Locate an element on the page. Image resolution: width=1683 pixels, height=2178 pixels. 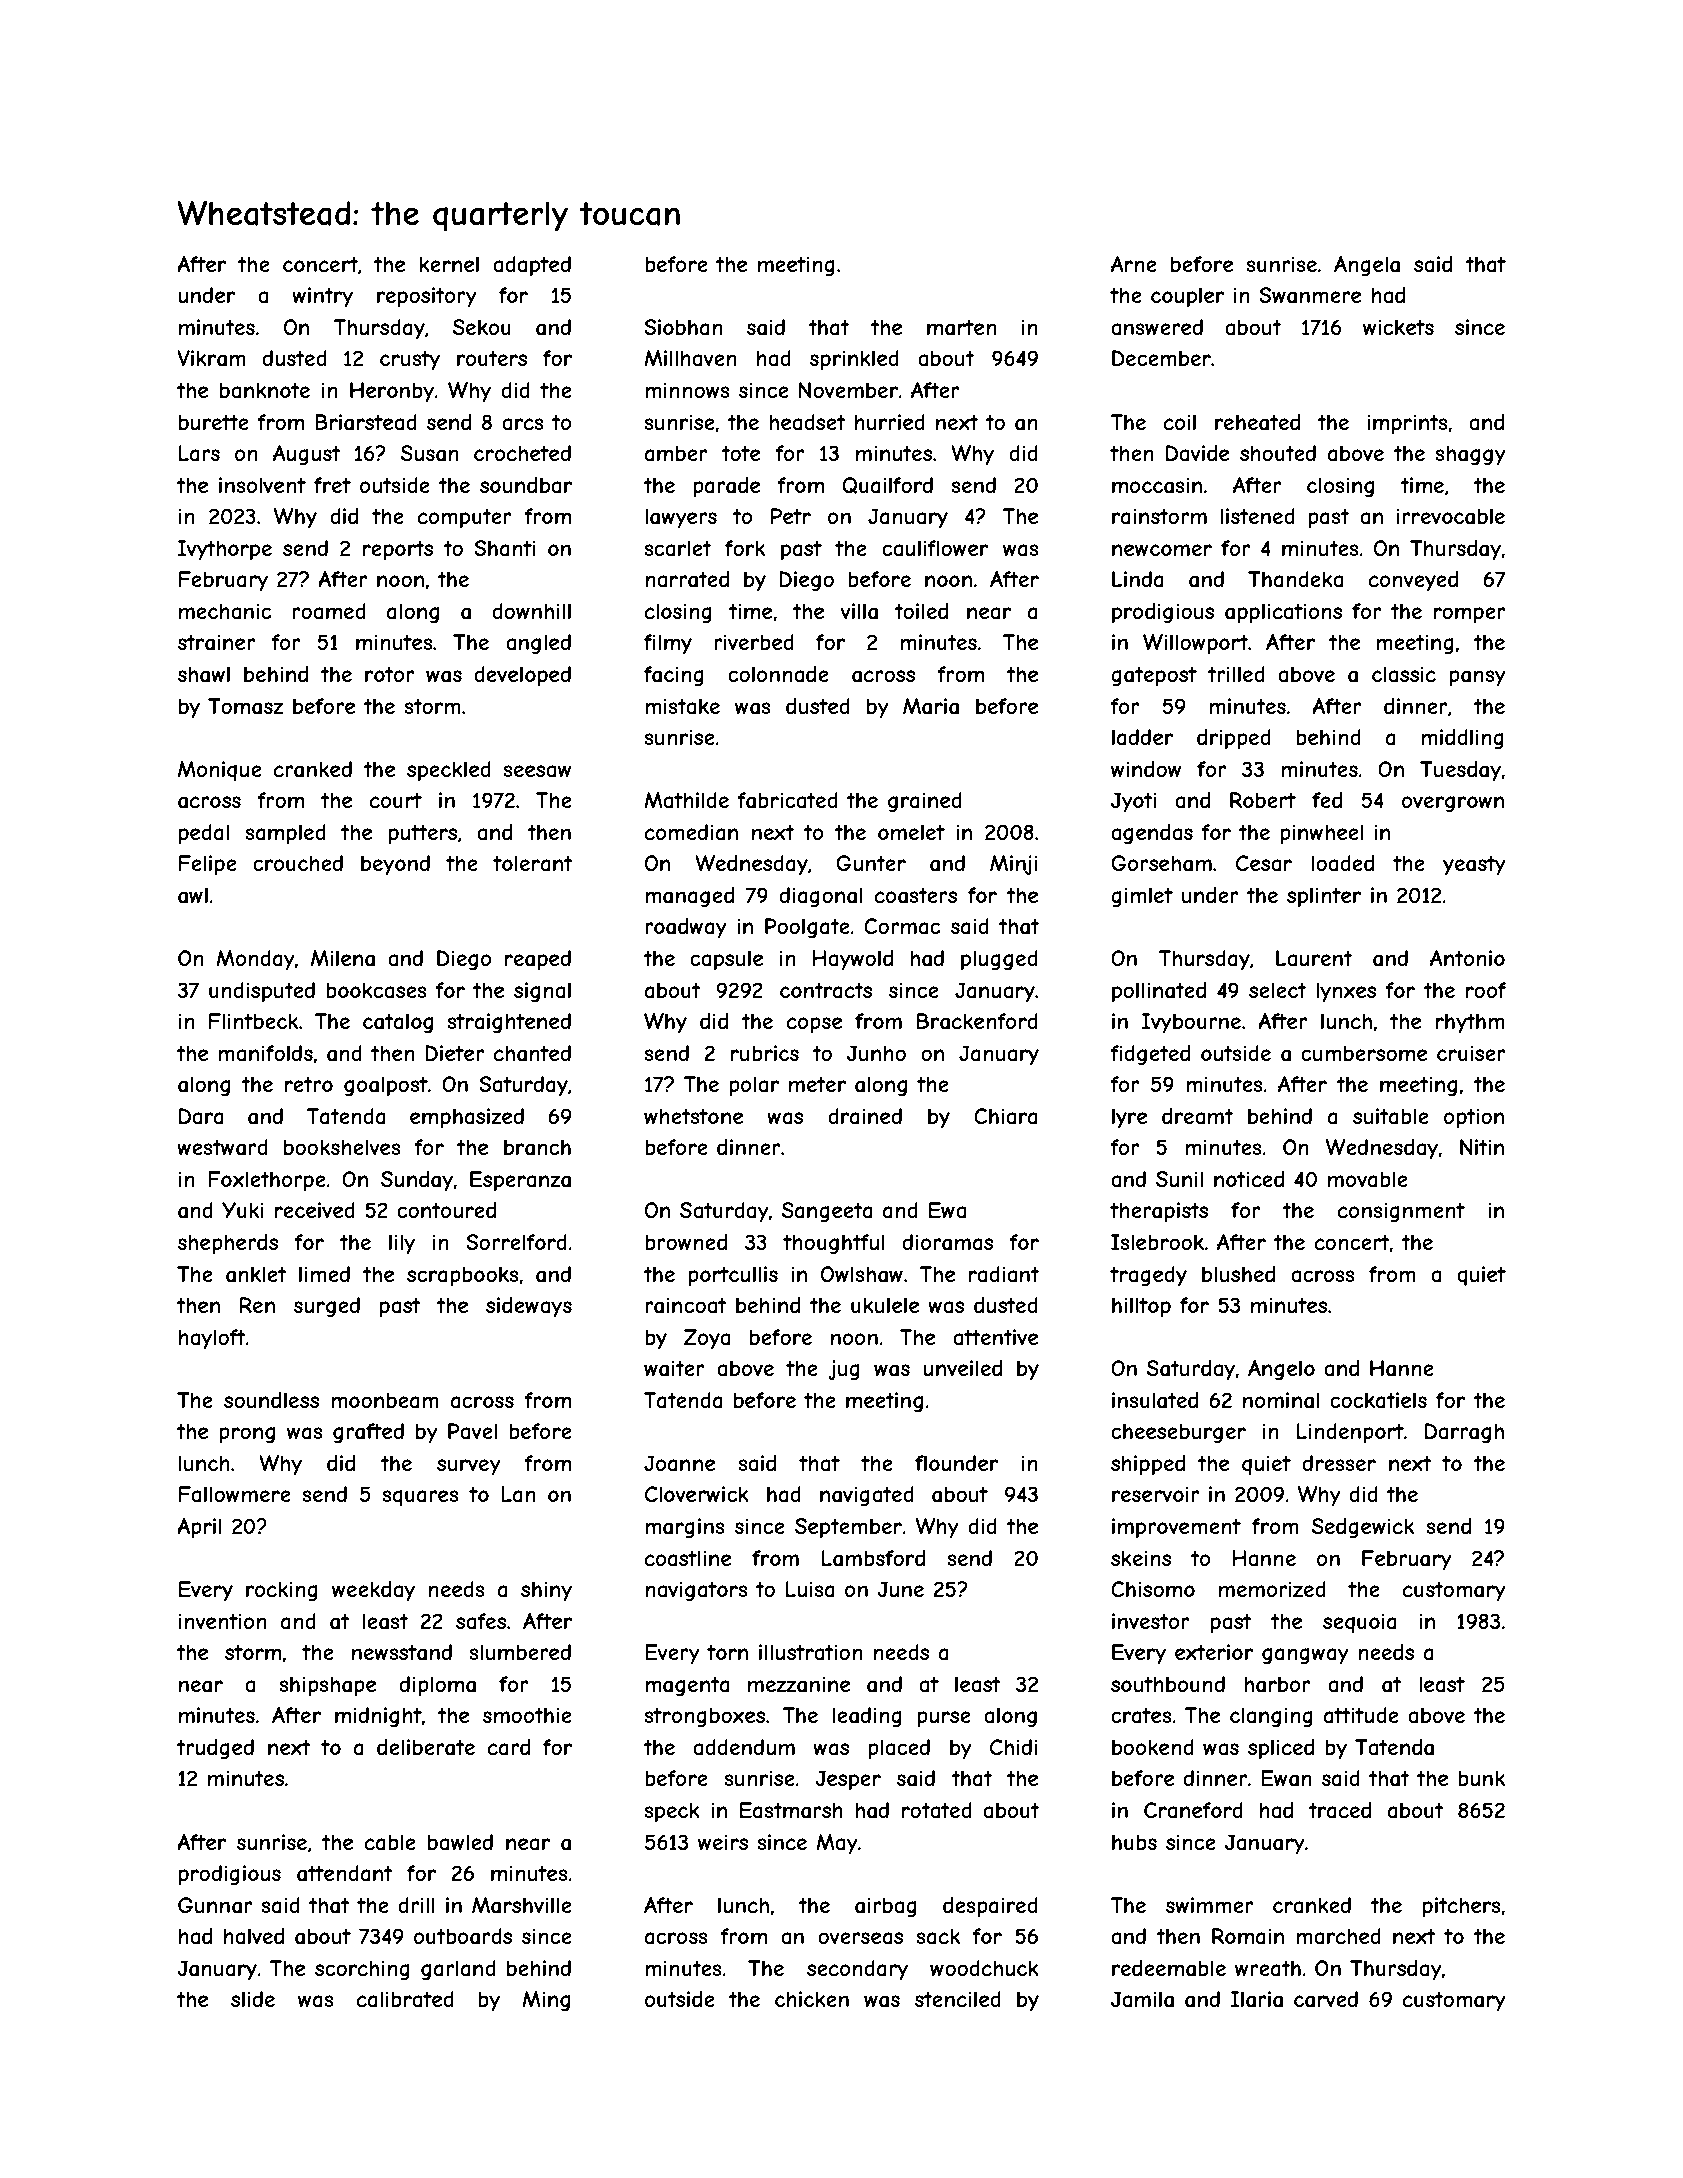
deliberate is located at coordinates (426, 1747).
